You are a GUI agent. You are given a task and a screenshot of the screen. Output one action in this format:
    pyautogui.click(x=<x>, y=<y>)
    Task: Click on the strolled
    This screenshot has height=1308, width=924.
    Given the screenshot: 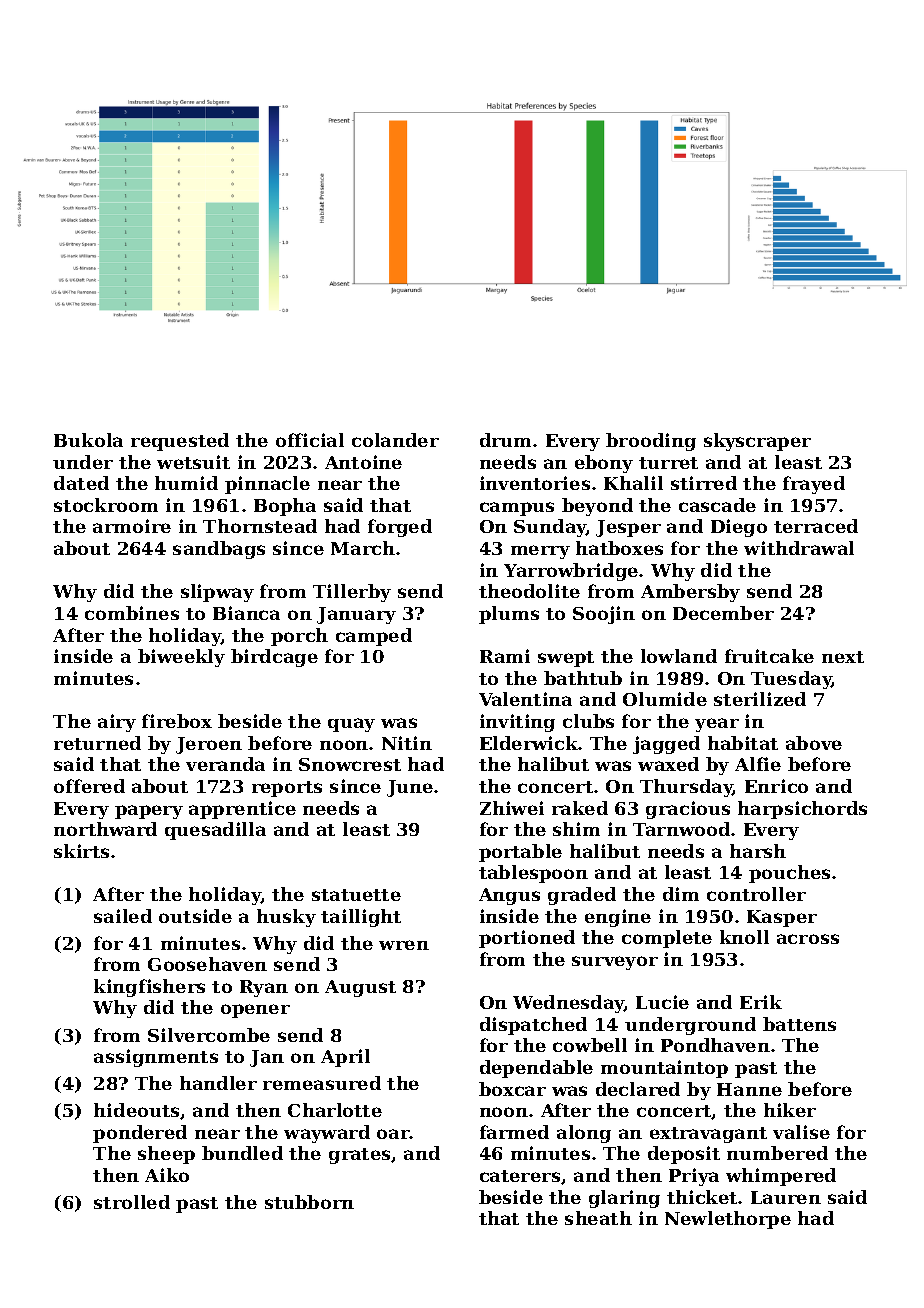 What is the action you would take?
    pyautogui.click(x=132, y=1202)
